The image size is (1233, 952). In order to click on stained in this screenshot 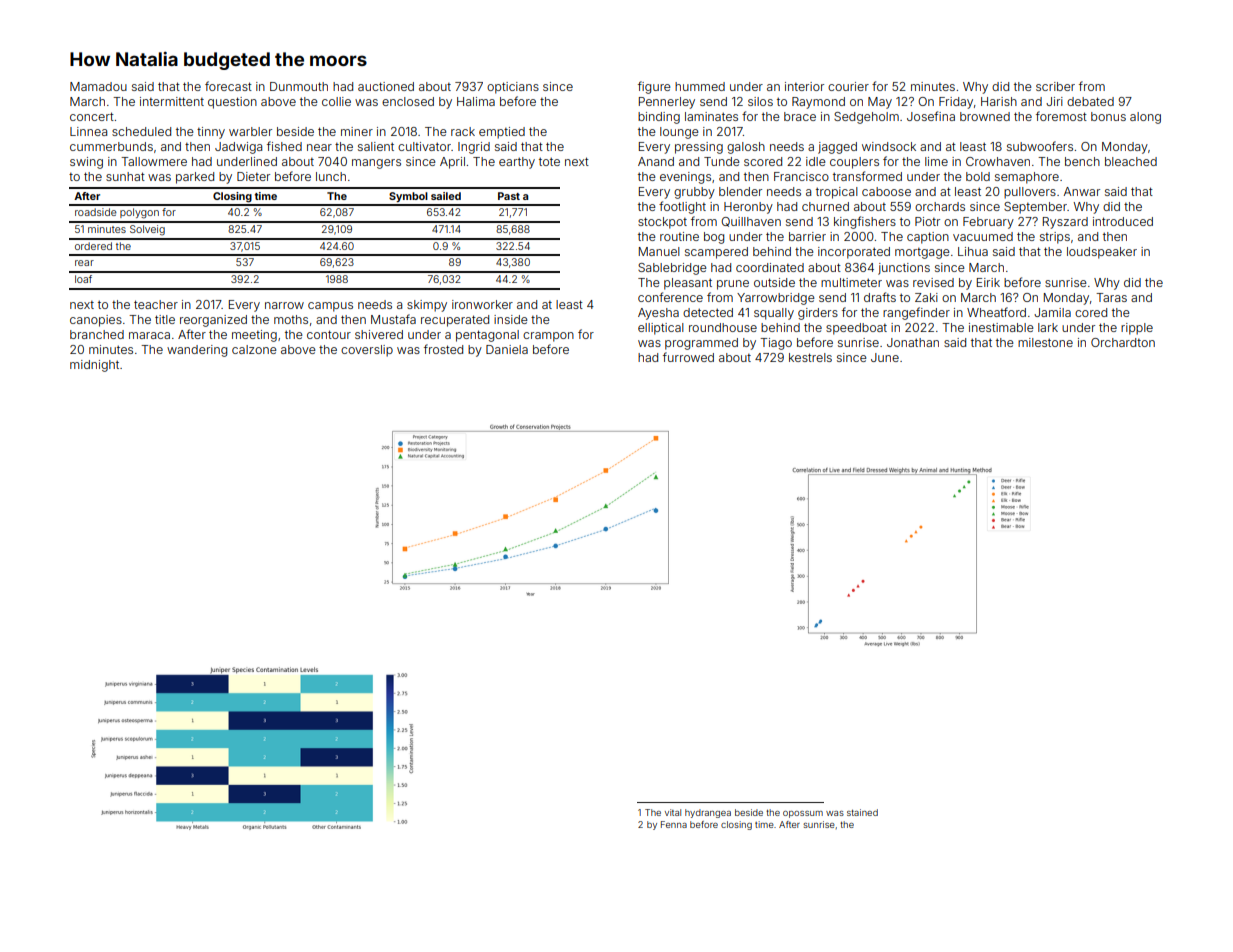, I will do `click(862, 812)`.
